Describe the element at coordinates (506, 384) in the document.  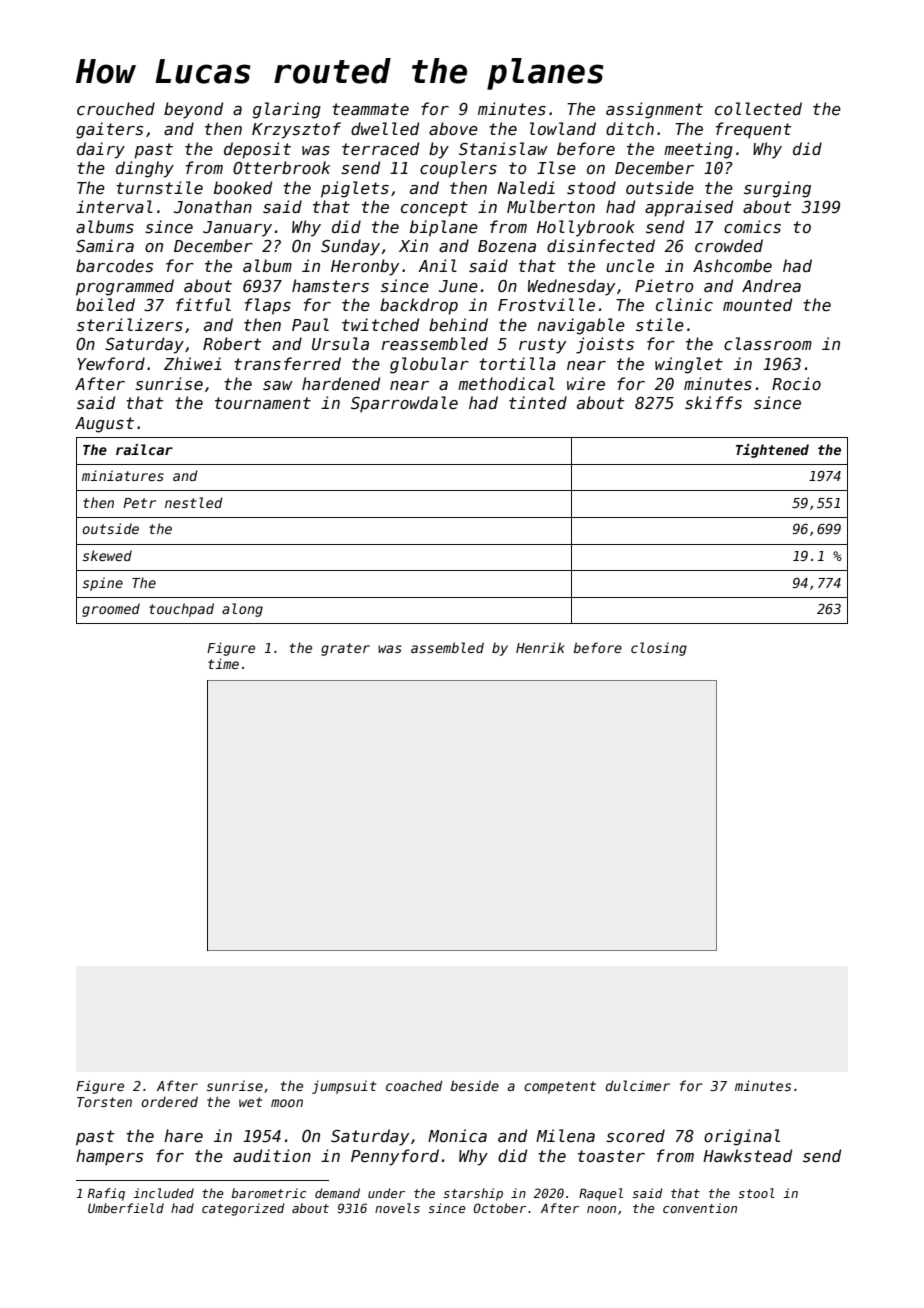
I see `methodical` at that location.
